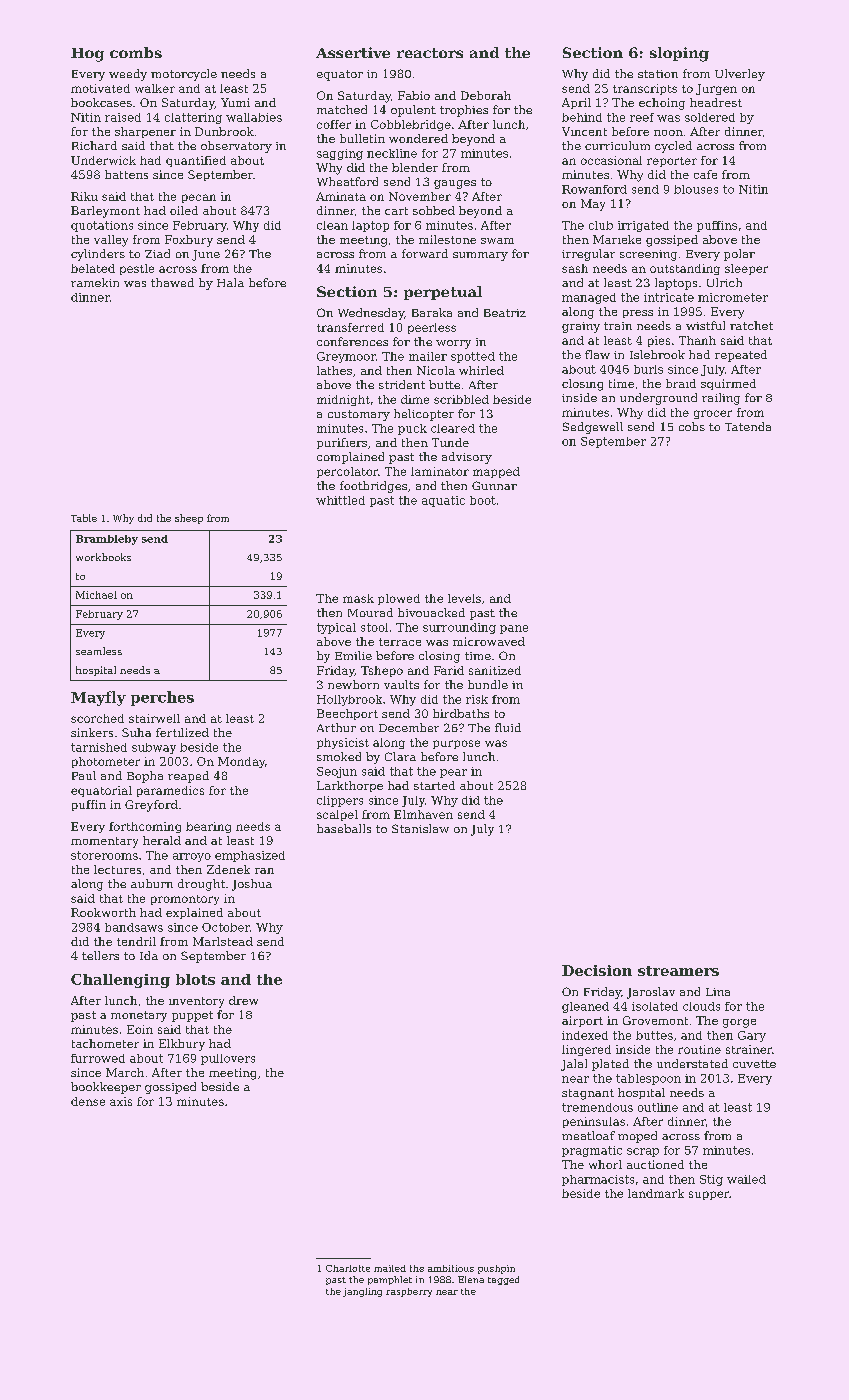  Describe the element at coordinates (514, 629) in the document. I see `pane` at that location.
